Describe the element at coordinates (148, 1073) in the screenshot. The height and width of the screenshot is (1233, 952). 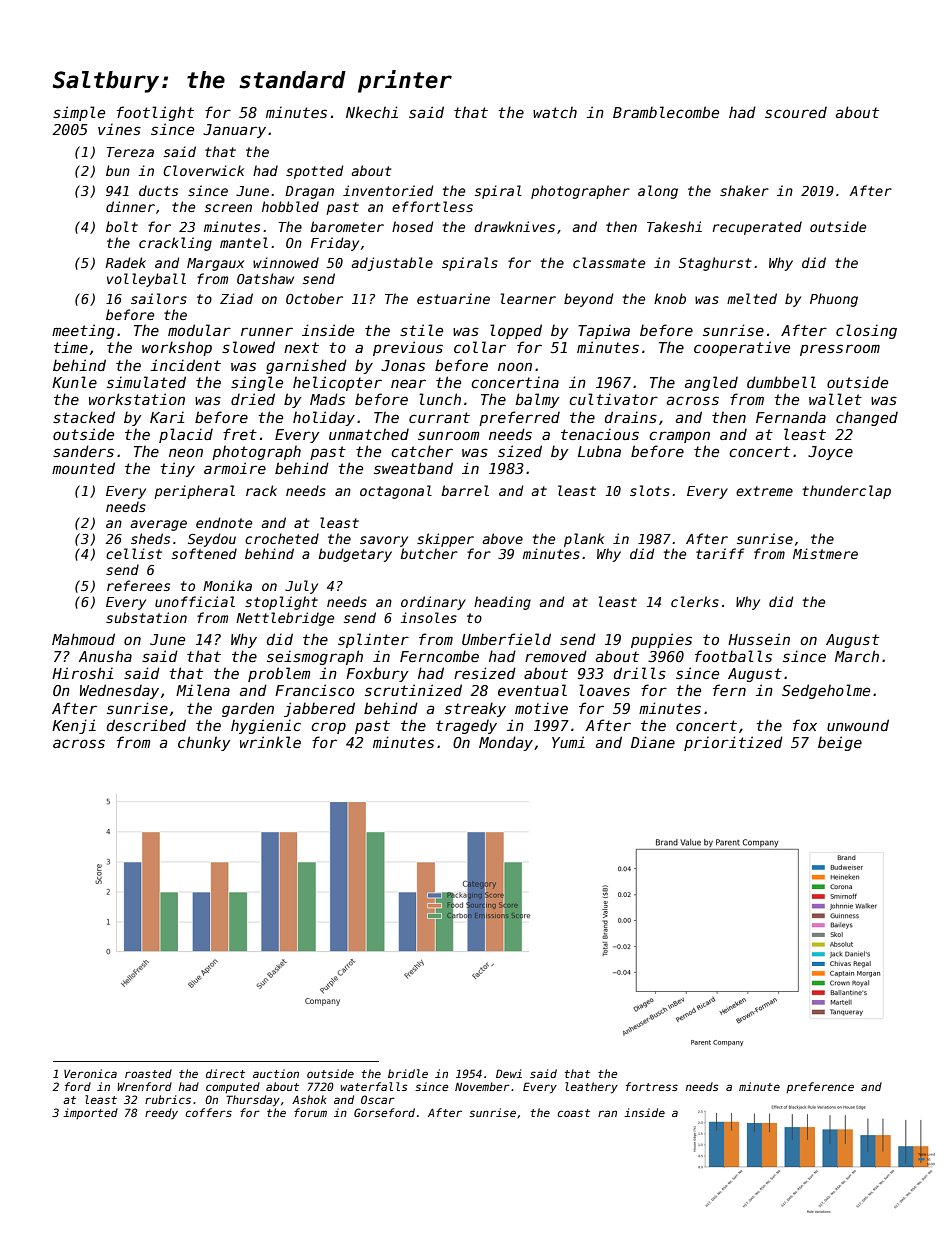
I see `roasted` at that location.
